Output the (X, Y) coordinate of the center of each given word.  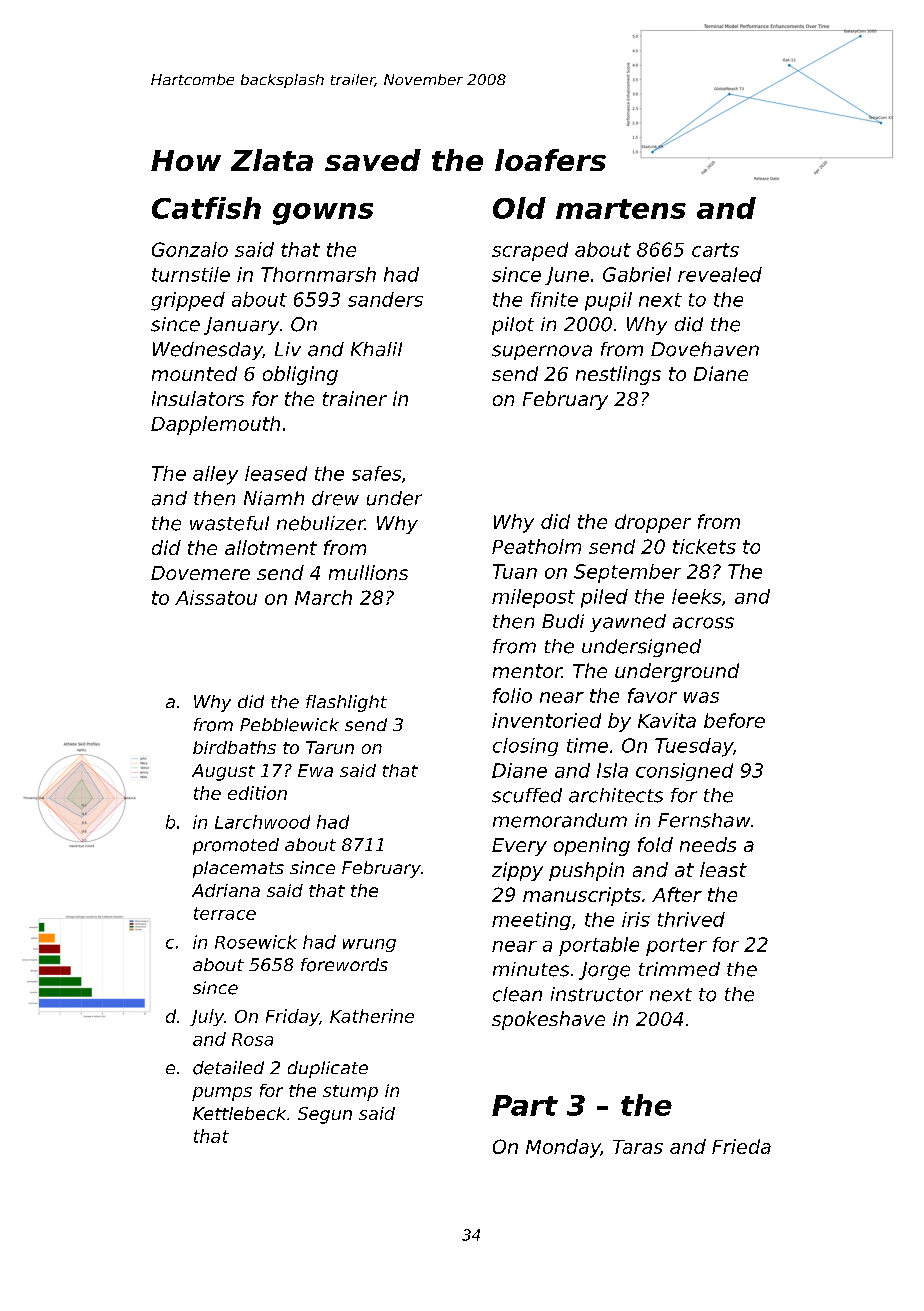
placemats (238, 869)
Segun (325, 1115)
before (734, 720)
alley (215, 475)
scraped (530, 251)
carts (715, 250)
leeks (696, 596)
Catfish (206, 208)
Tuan (515, 571)
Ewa (315, 770)
